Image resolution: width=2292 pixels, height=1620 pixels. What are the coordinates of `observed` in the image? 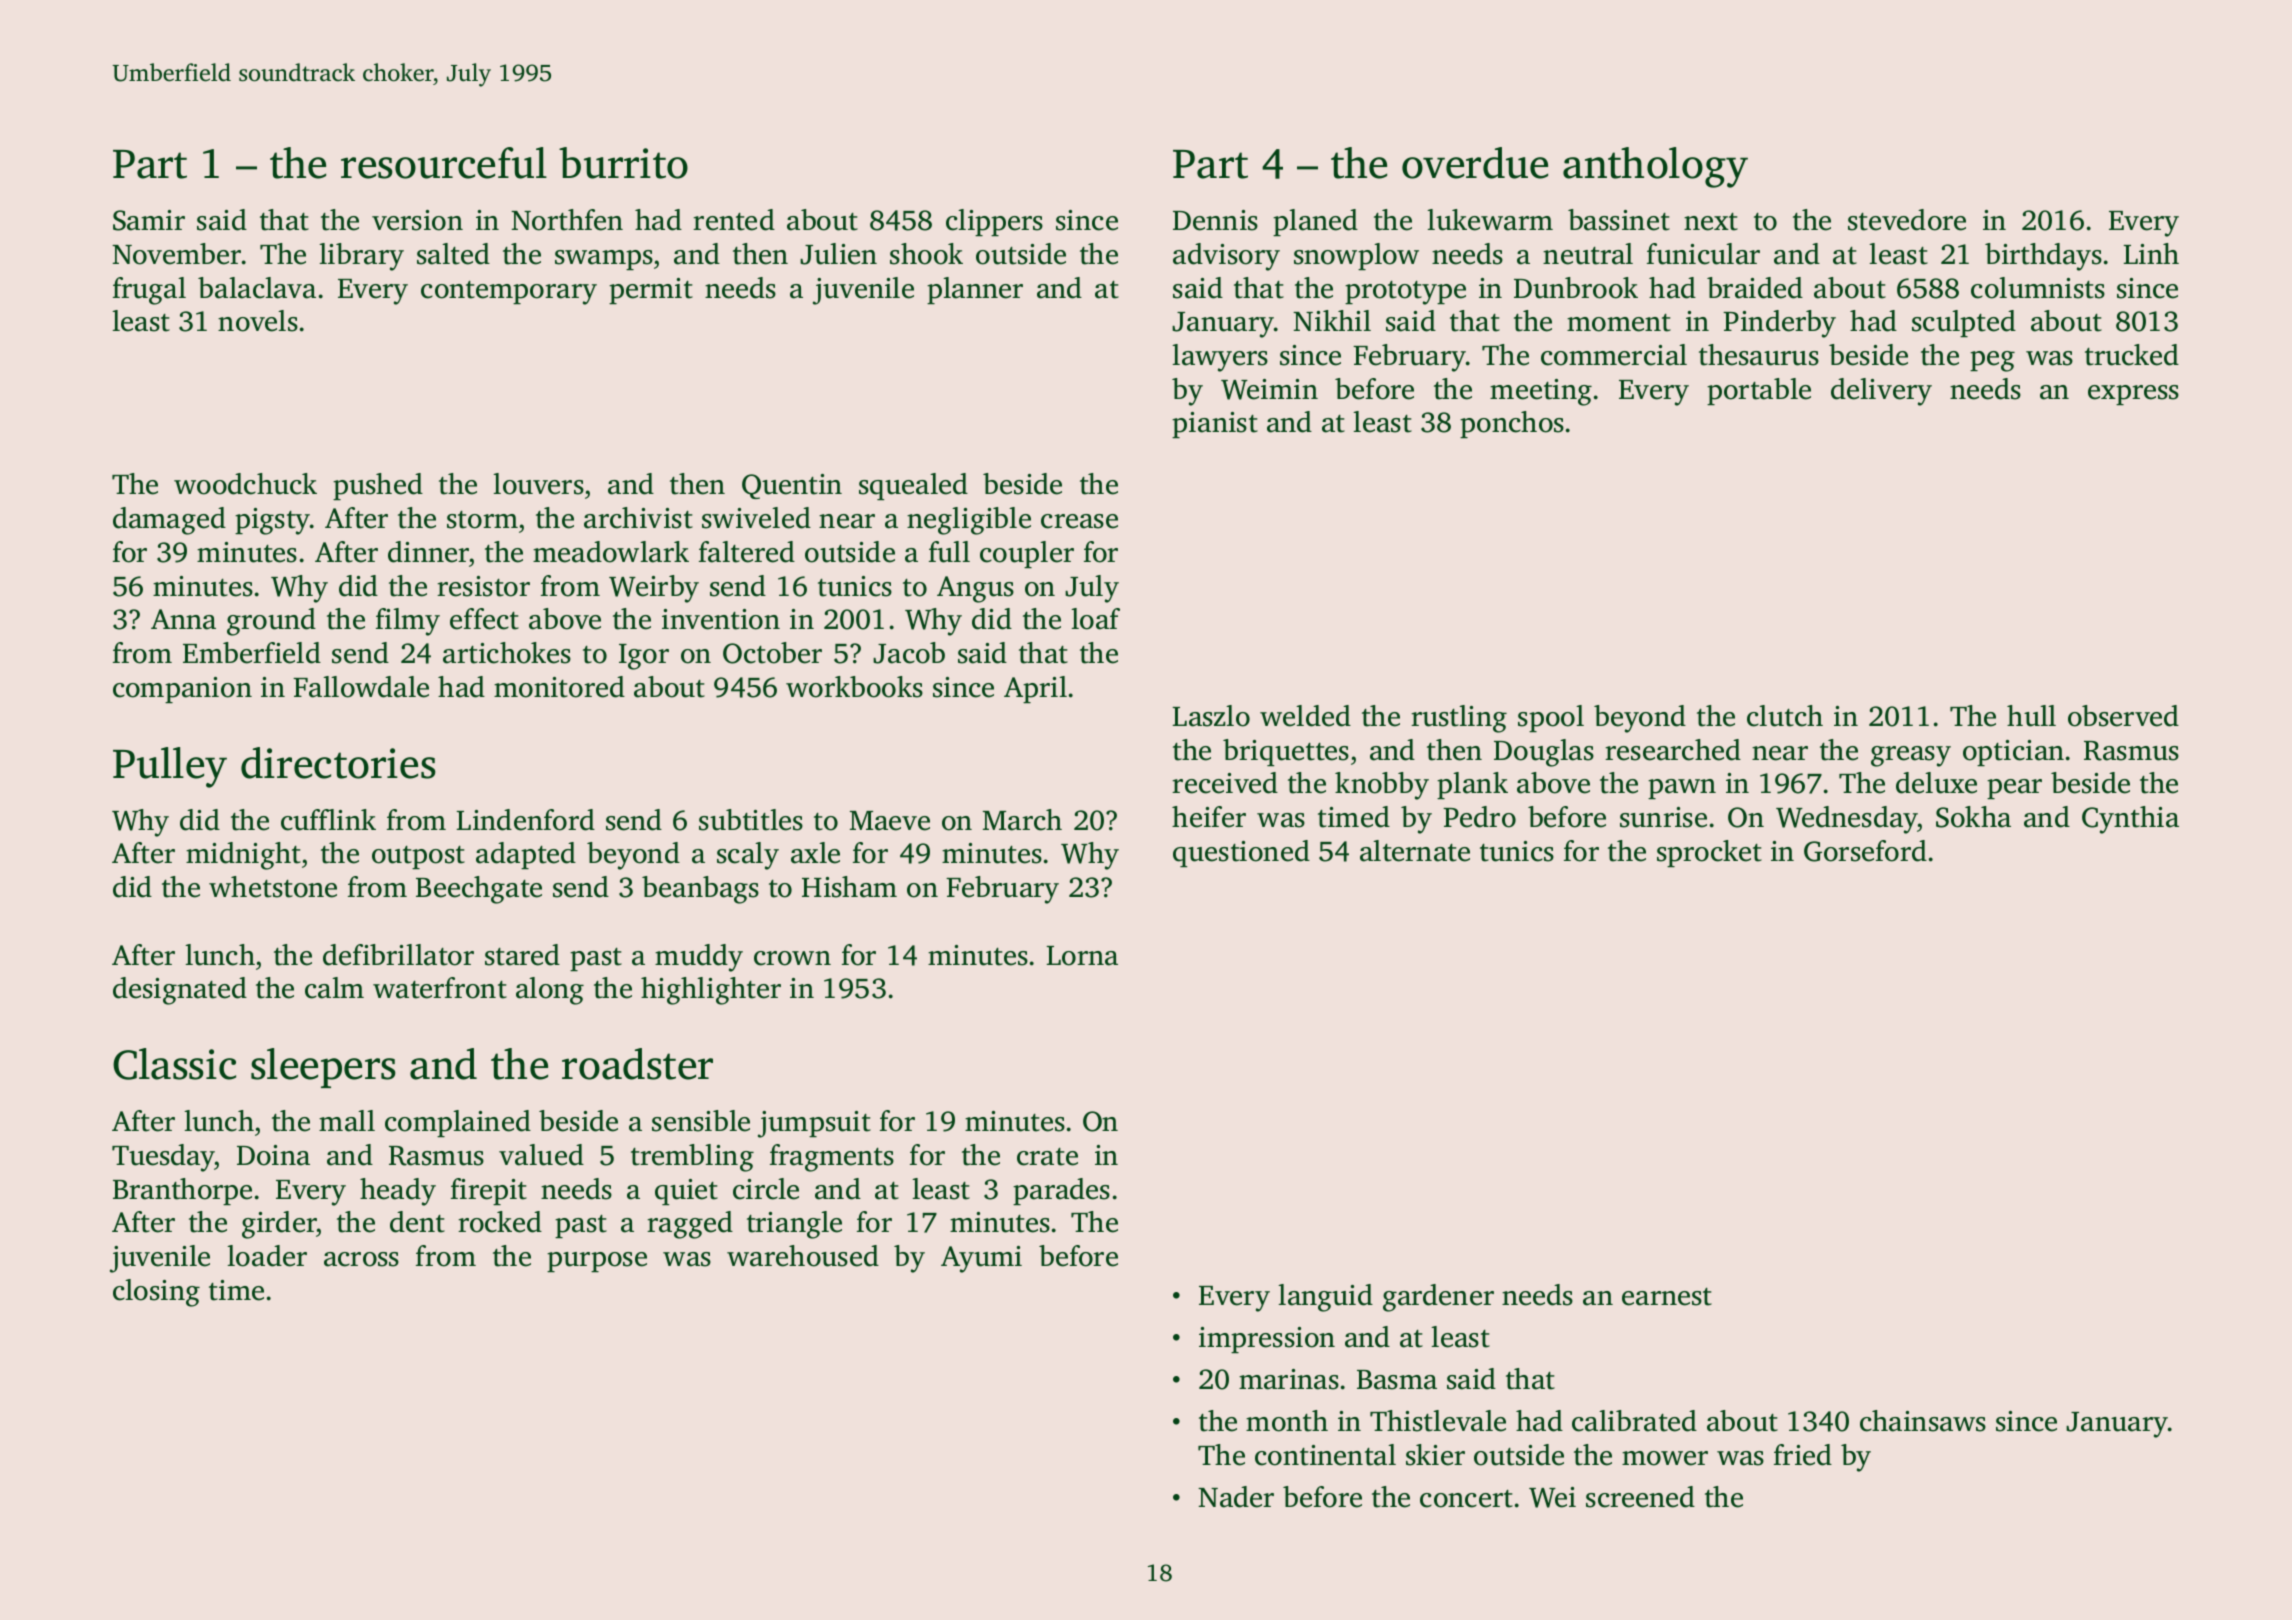 It's located at (2123, 716).
